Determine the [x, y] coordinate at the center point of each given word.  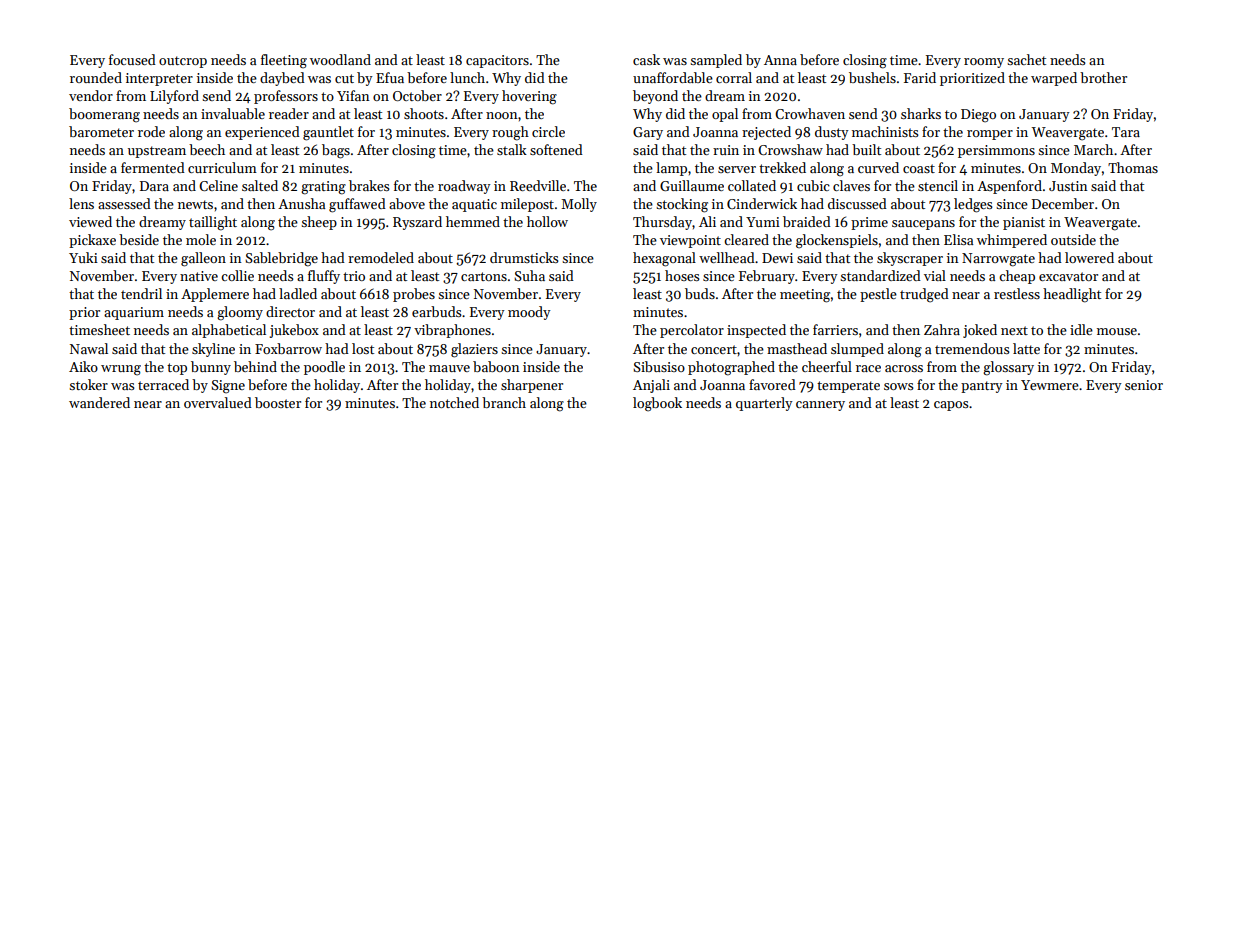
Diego [978, 116]
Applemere [215, 295]
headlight [1072, 295]
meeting [805, 296]
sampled [716, 61]
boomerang [104, 115]
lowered [1089, 257]
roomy [984, 63]
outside [1073, 239]
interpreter [159, 79]
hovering [529, 97]
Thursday [662, 223]
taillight [213, 223]
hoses [682, 275]
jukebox [294, 331]
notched [454, 402]
